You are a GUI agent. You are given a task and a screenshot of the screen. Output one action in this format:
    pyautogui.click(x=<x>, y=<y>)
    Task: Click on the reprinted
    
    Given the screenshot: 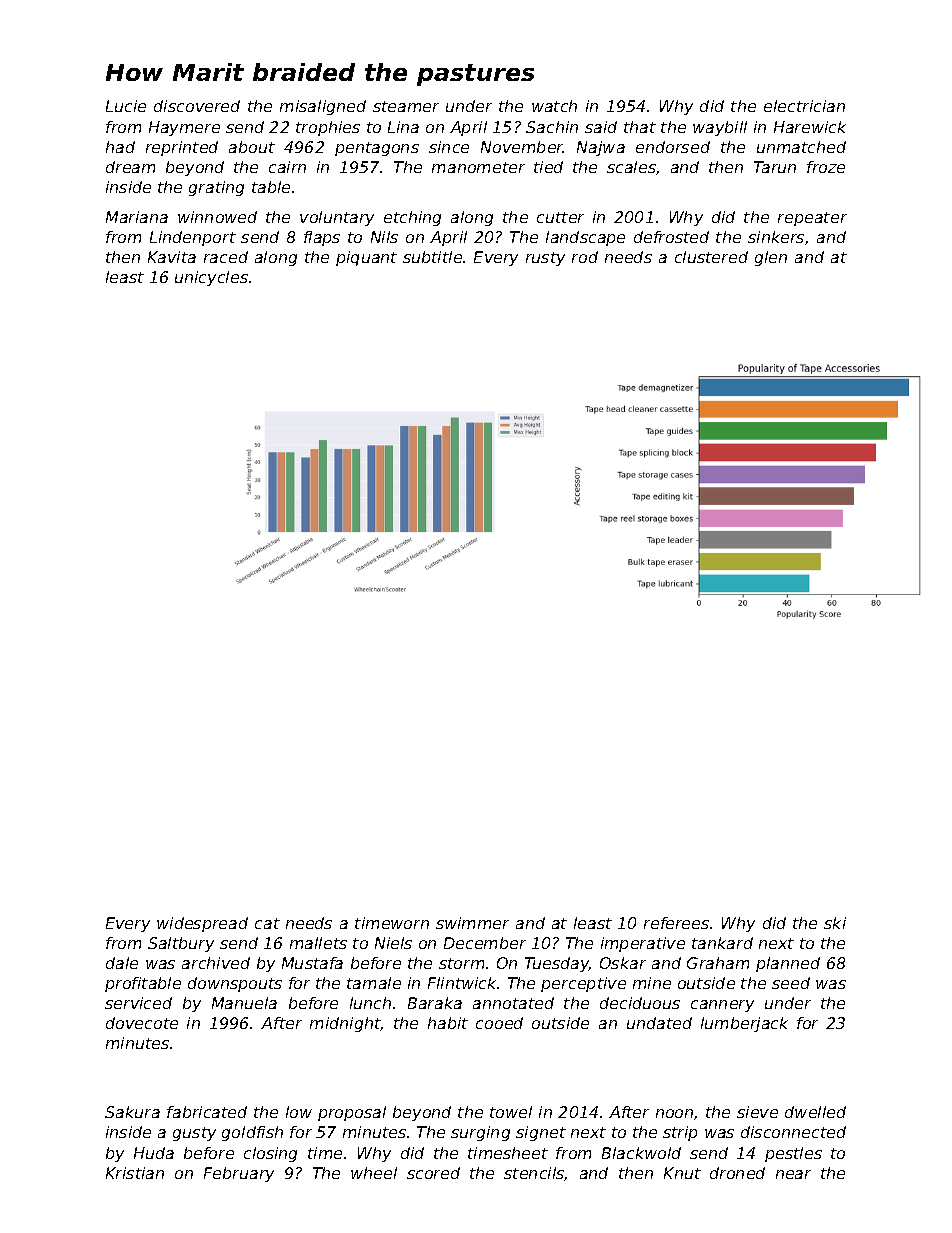 What is the action you would take?
    pyautogui.click(x=182, y=148)
